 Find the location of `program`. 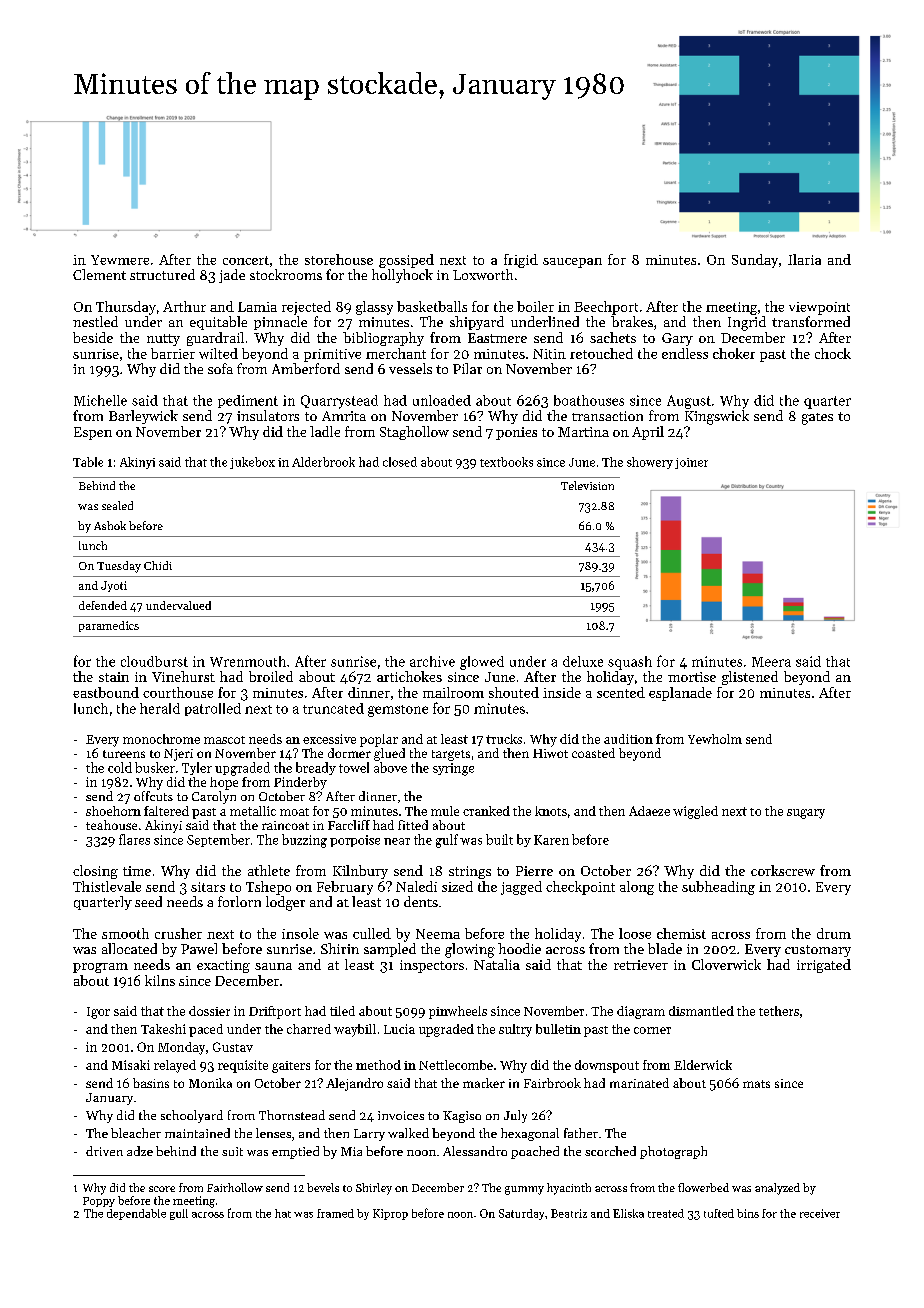

program is located at coordinates (100, 968).
